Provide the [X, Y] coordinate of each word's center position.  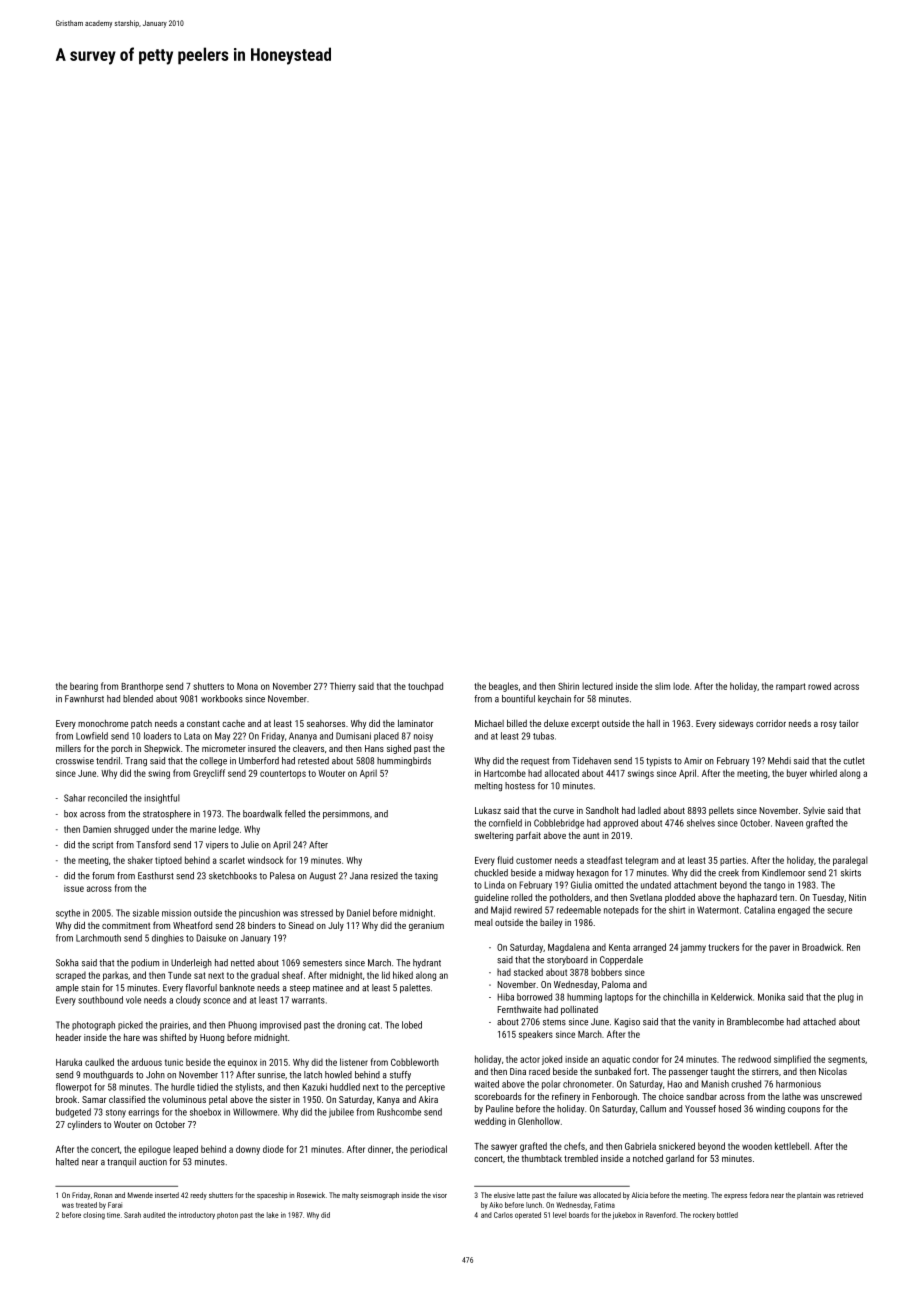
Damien [97, 829]
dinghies [168, 939]
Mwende [140, 1195]
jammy [693, 948]
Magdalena [568, 948]
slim [662, 686]
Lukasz [488, 810]
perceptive [425, 1088]
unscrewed [841, 1096]
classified [127, 1099]
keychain [554, 699]
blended [138, 699]
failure [568, 1195]
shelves [701, 823]
